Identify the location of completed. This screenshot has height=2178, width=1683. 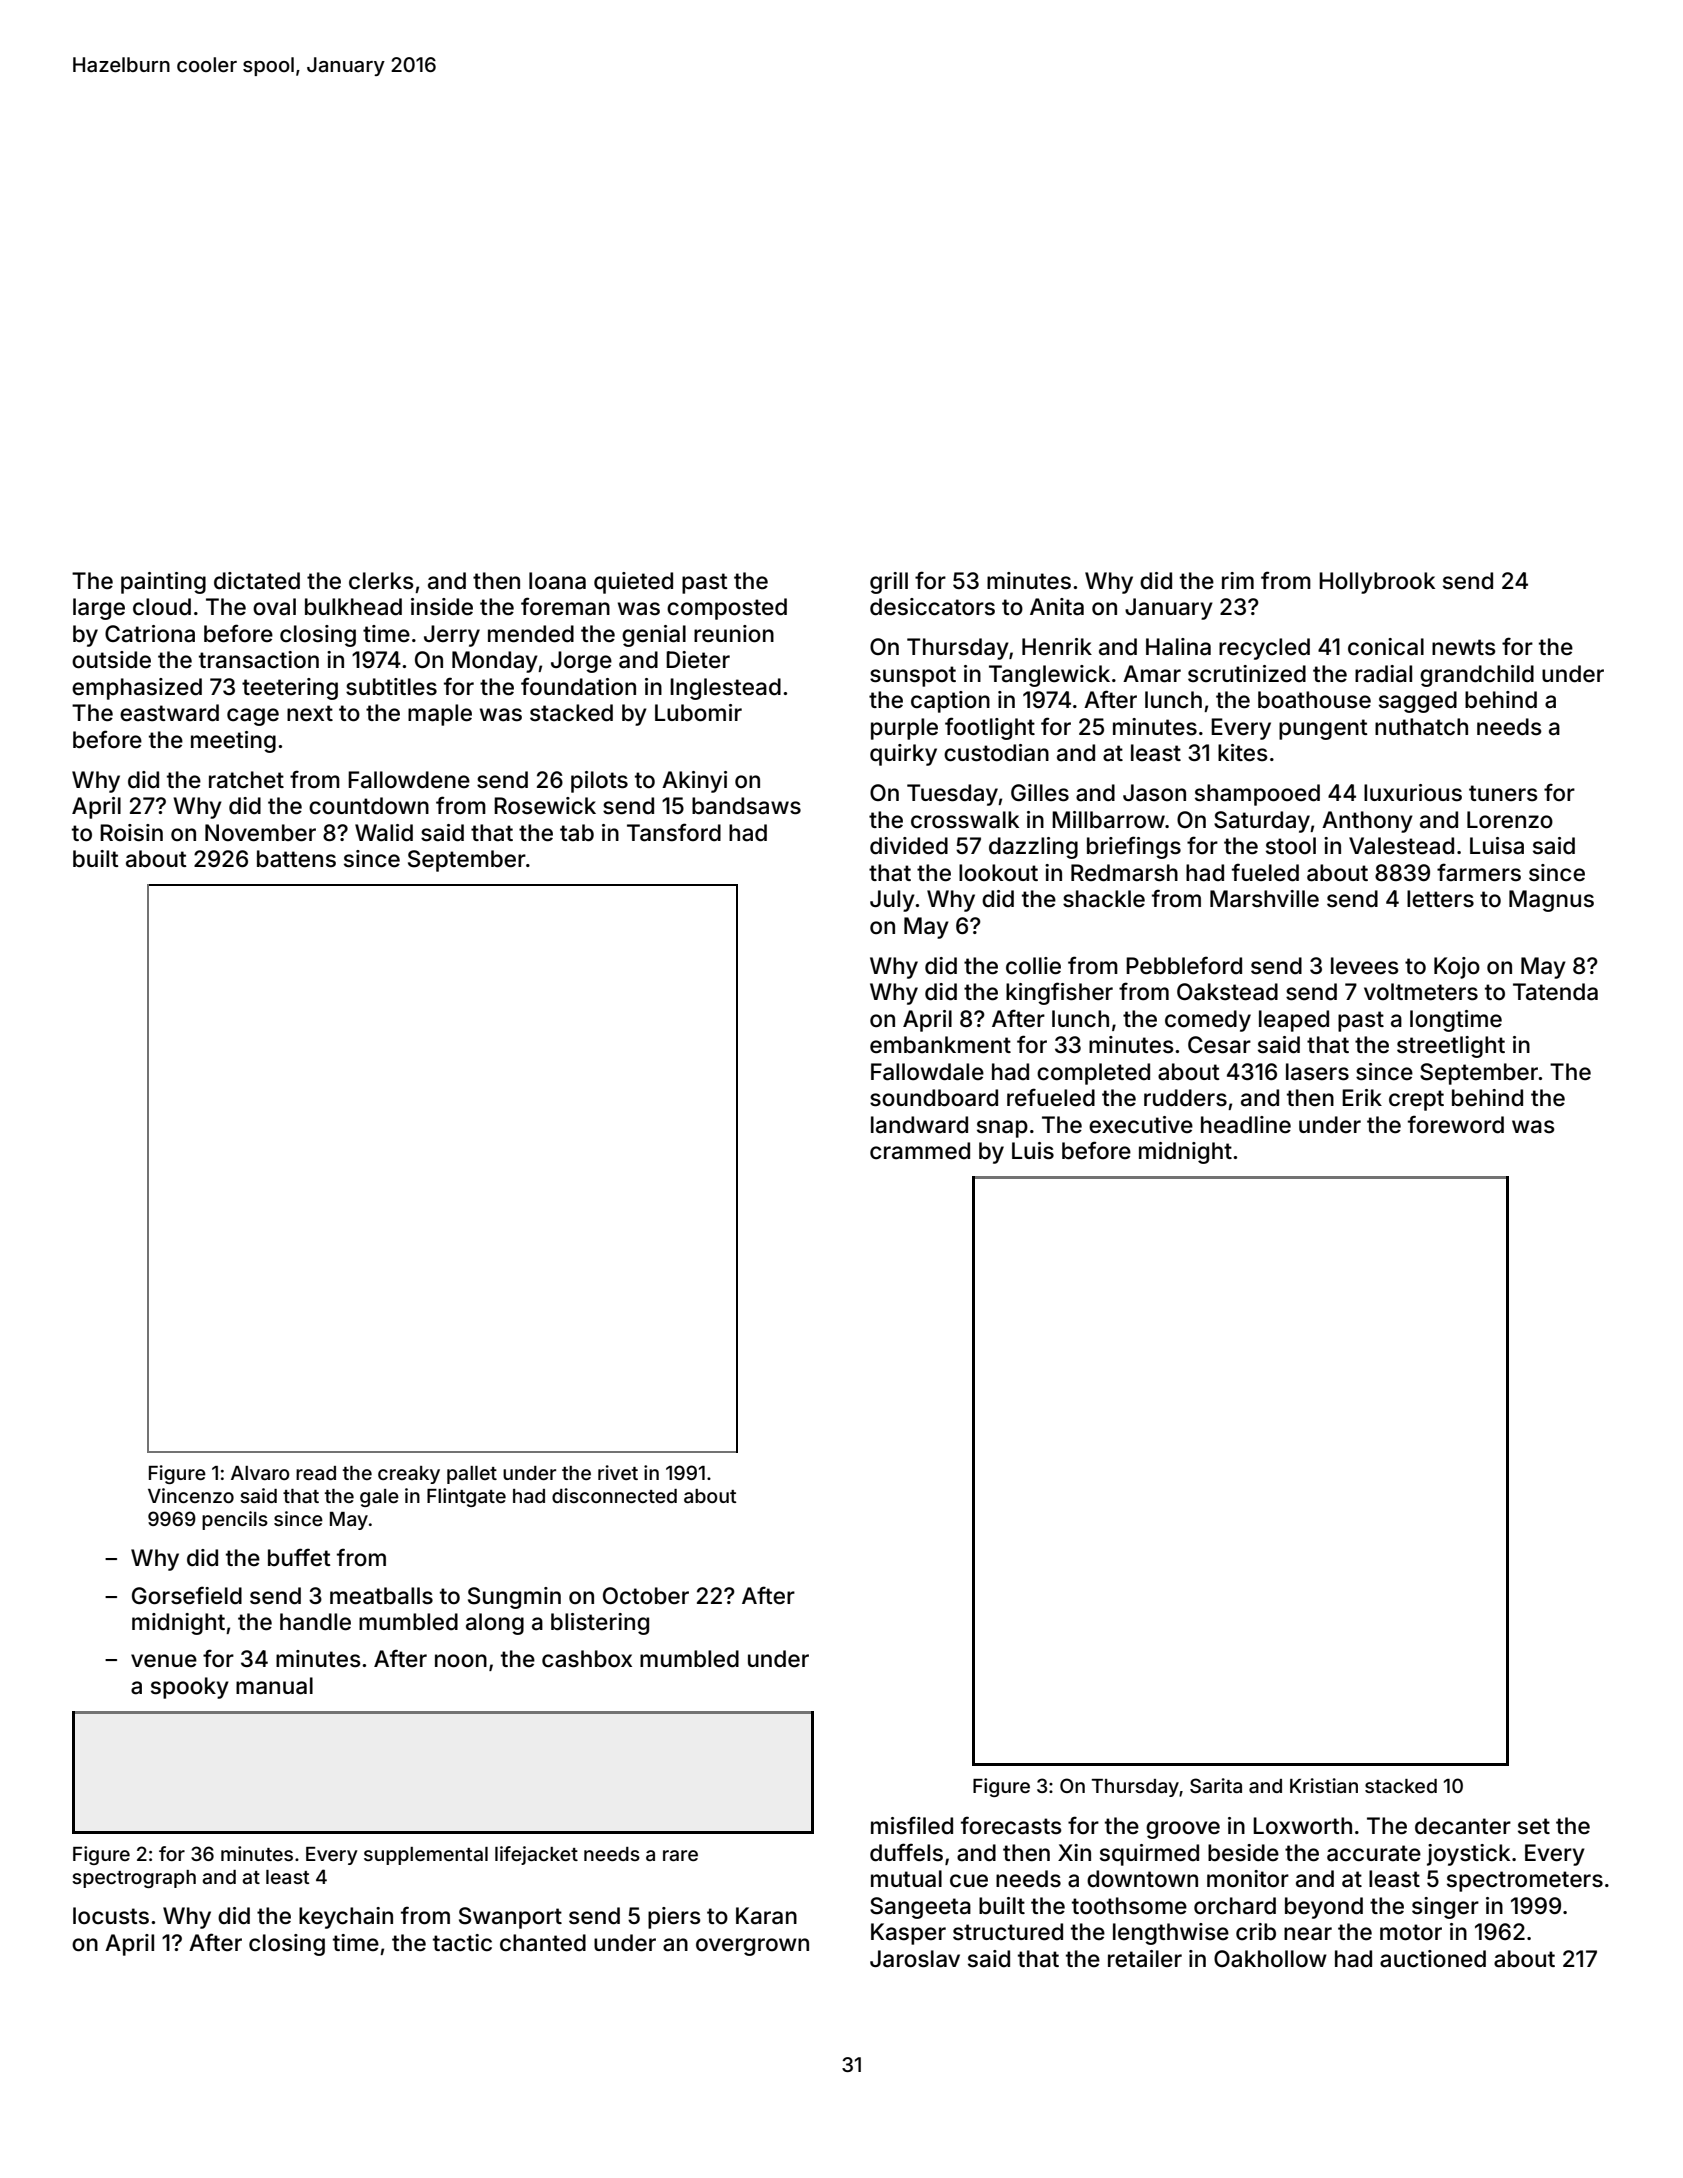
(1093, 1074).
